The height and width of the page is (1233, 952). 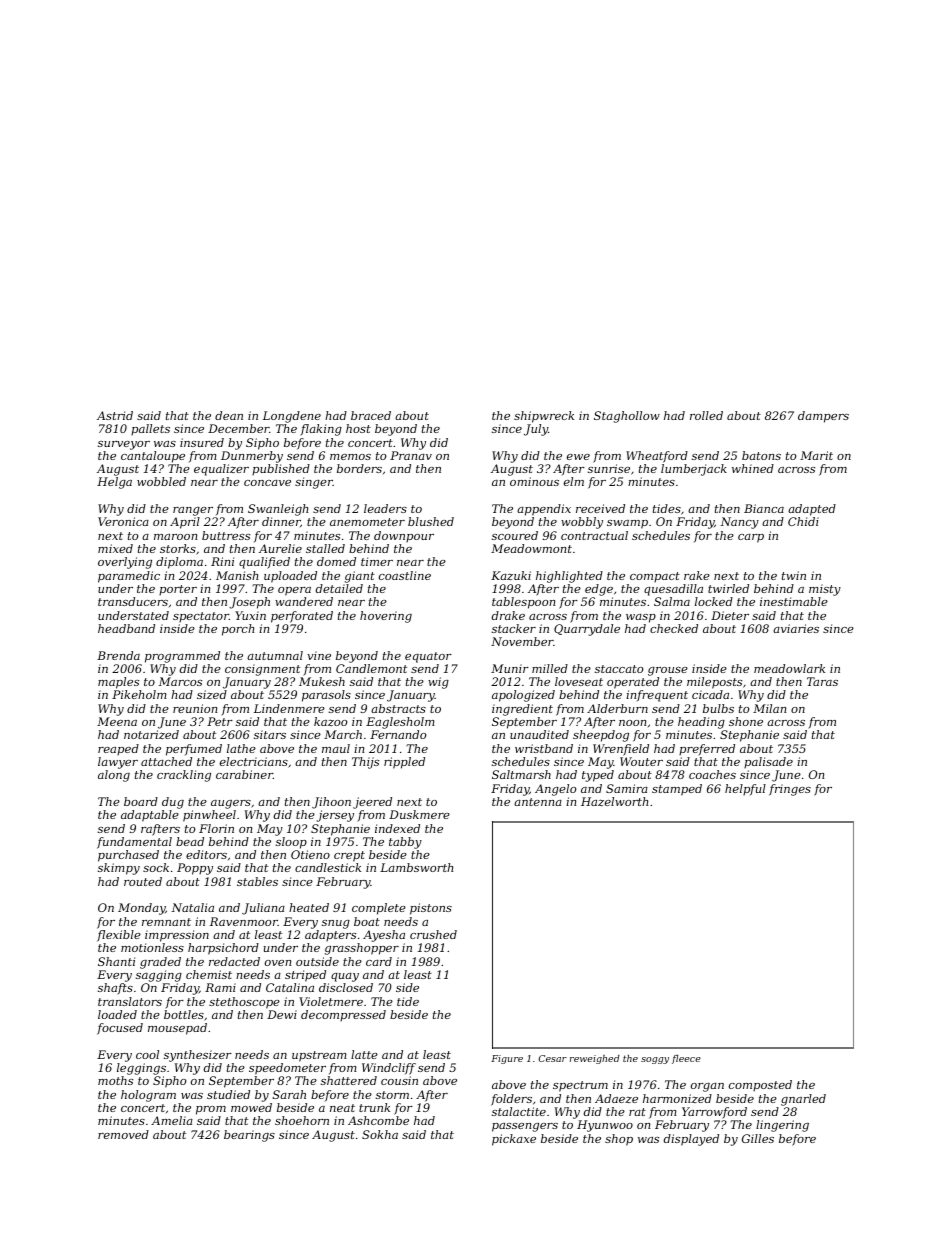 I want to click on rolled, so click(x=706, y=415).
